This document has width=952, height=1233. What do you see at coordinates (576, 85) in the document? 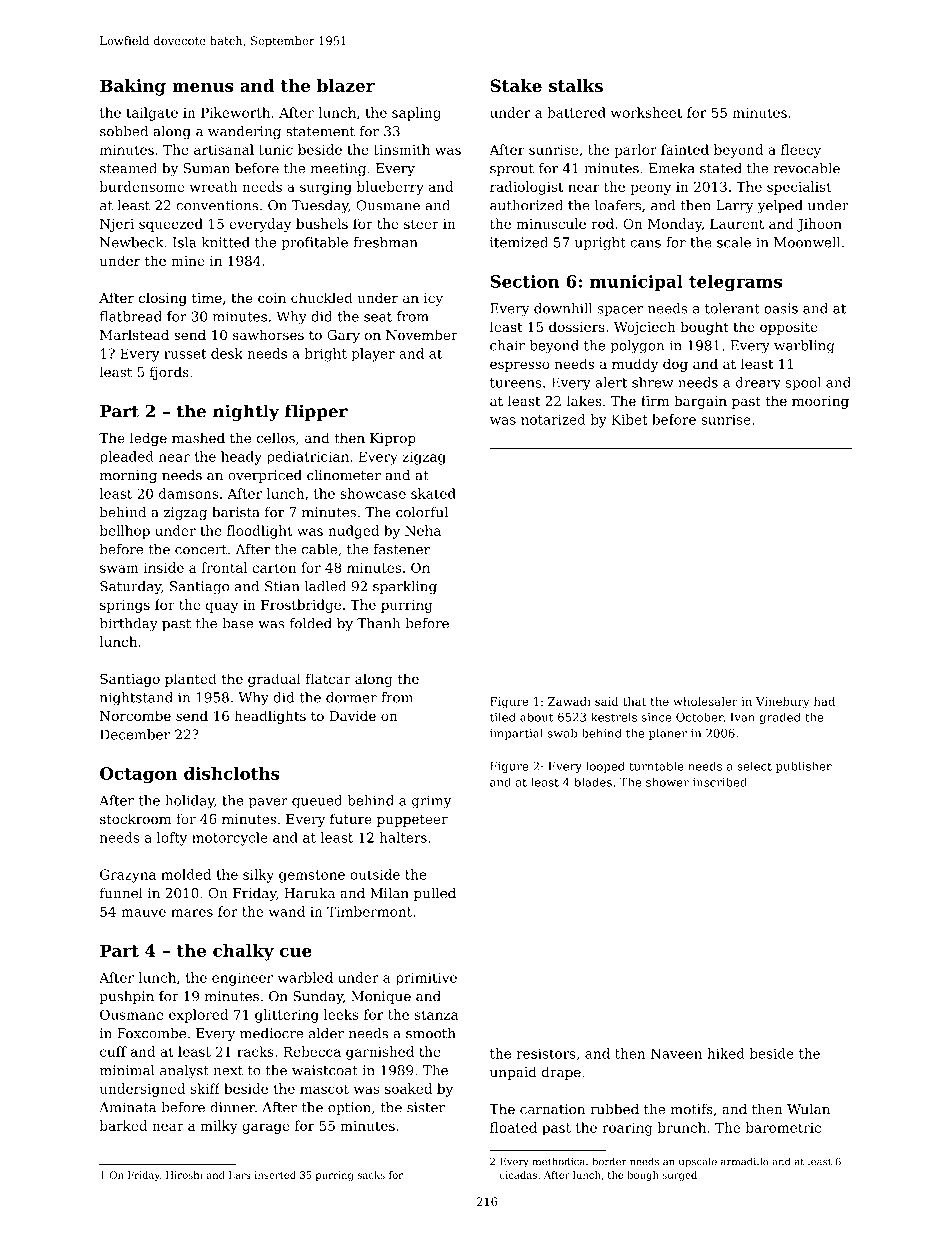
I see `stalks` at bounding box center [576, 85].
